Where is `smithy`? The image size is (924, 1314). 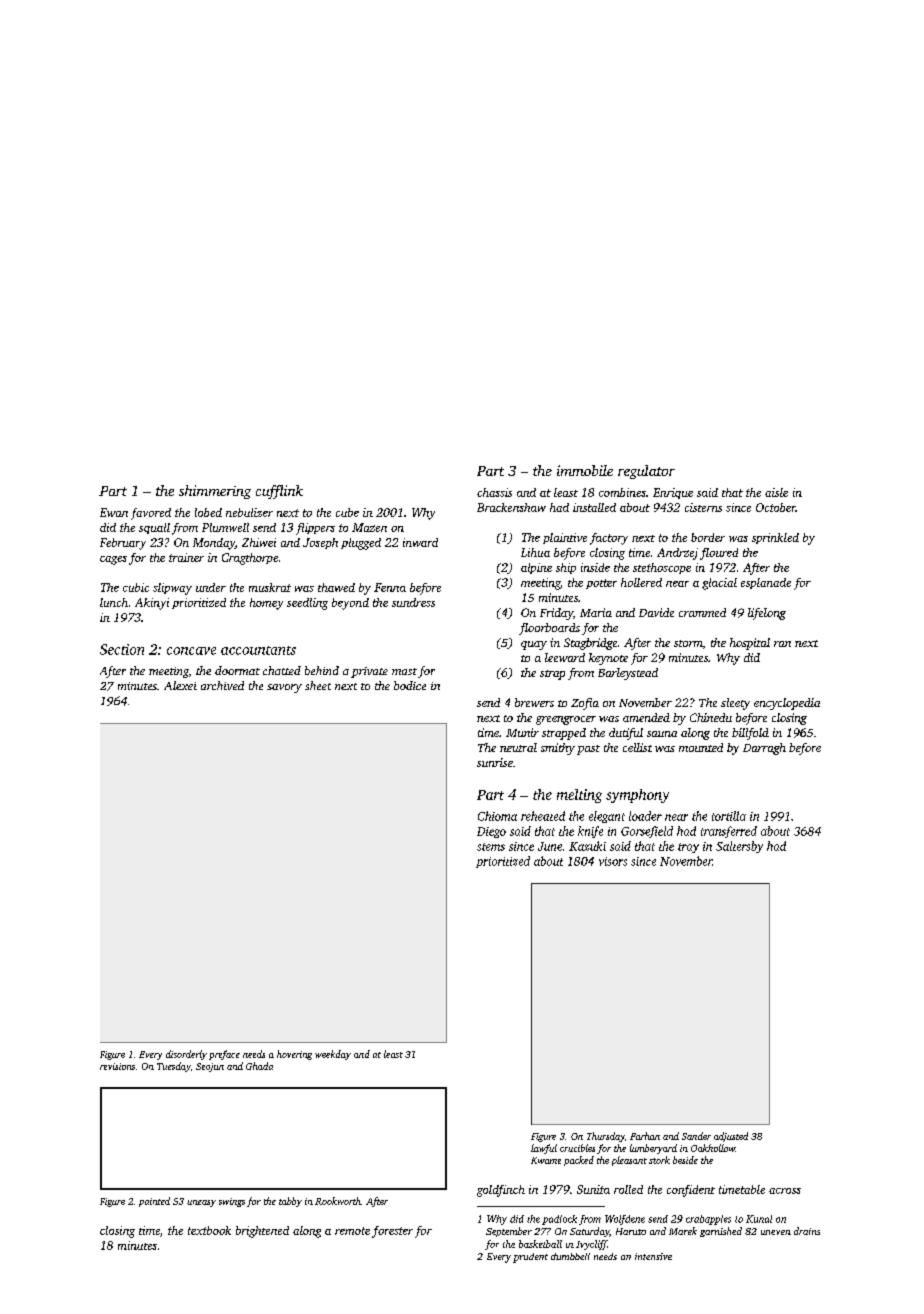 smithy is located at coordinates (558, 749).
